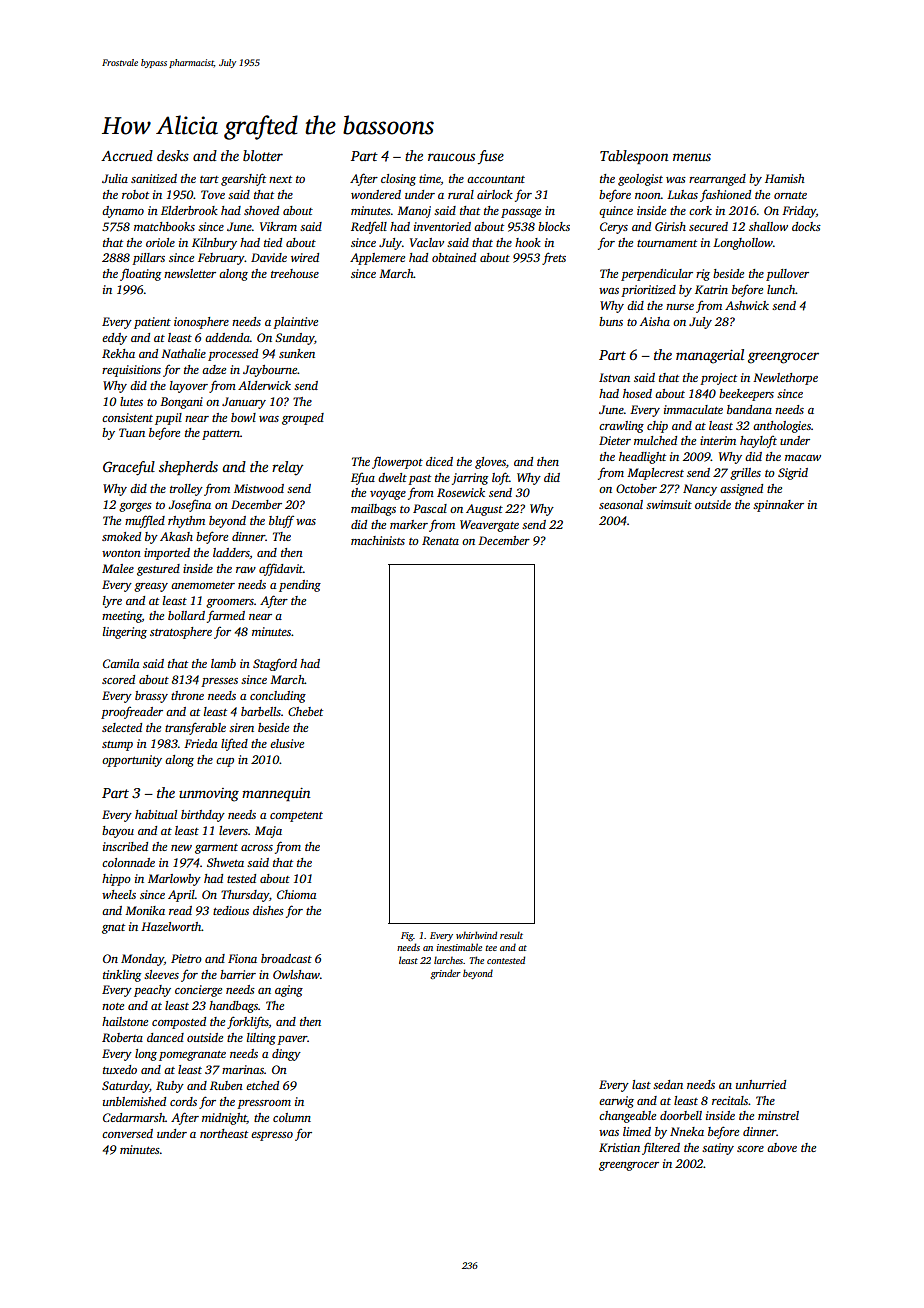 The height and width of the screenshot is (1308, 924). What do you see at coordinates (263, 155) in the screenshot?
I see `blotter` at bounding box center [263, 155].
